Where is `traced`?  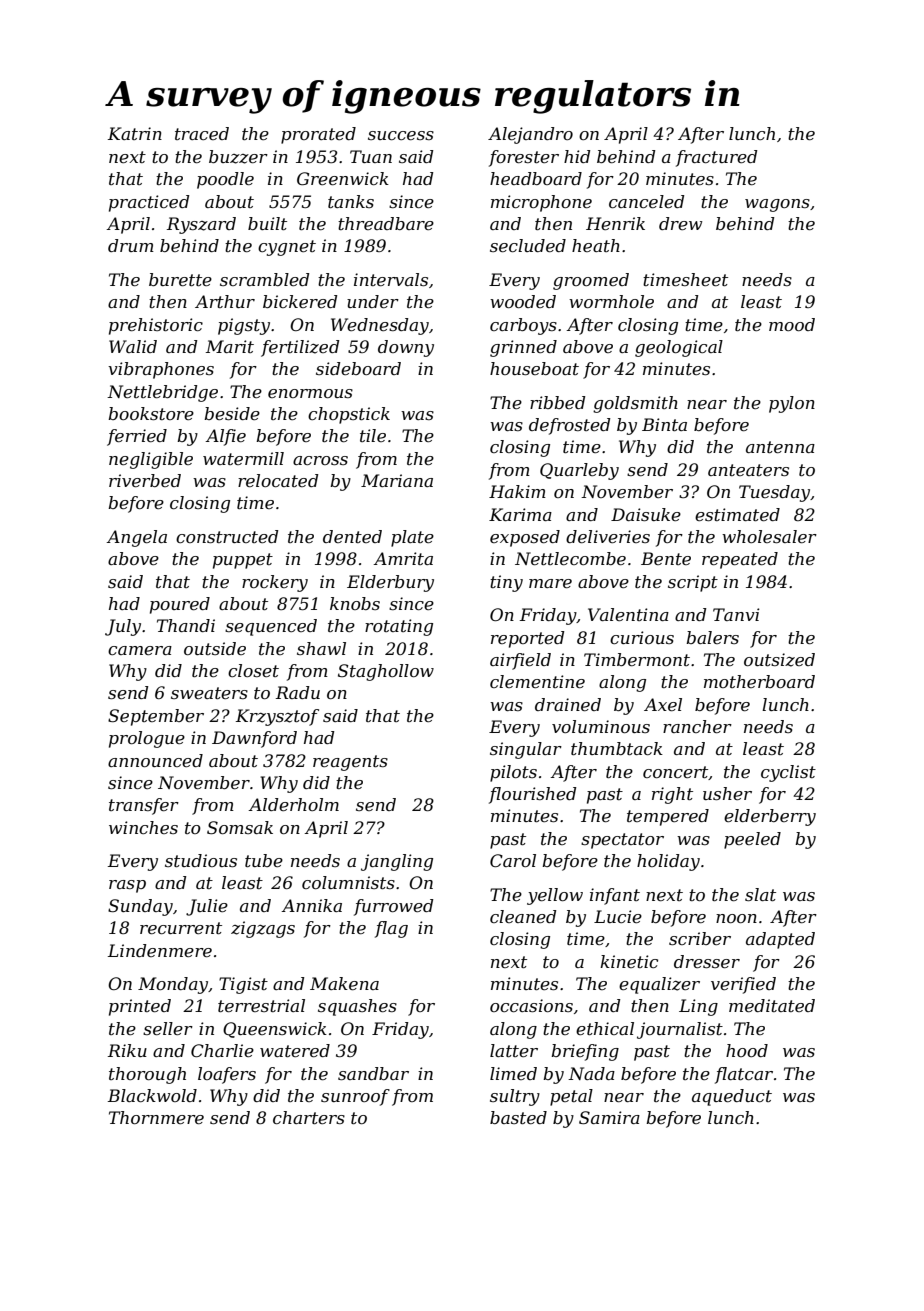
traced is located at coordinates (202, 133).
